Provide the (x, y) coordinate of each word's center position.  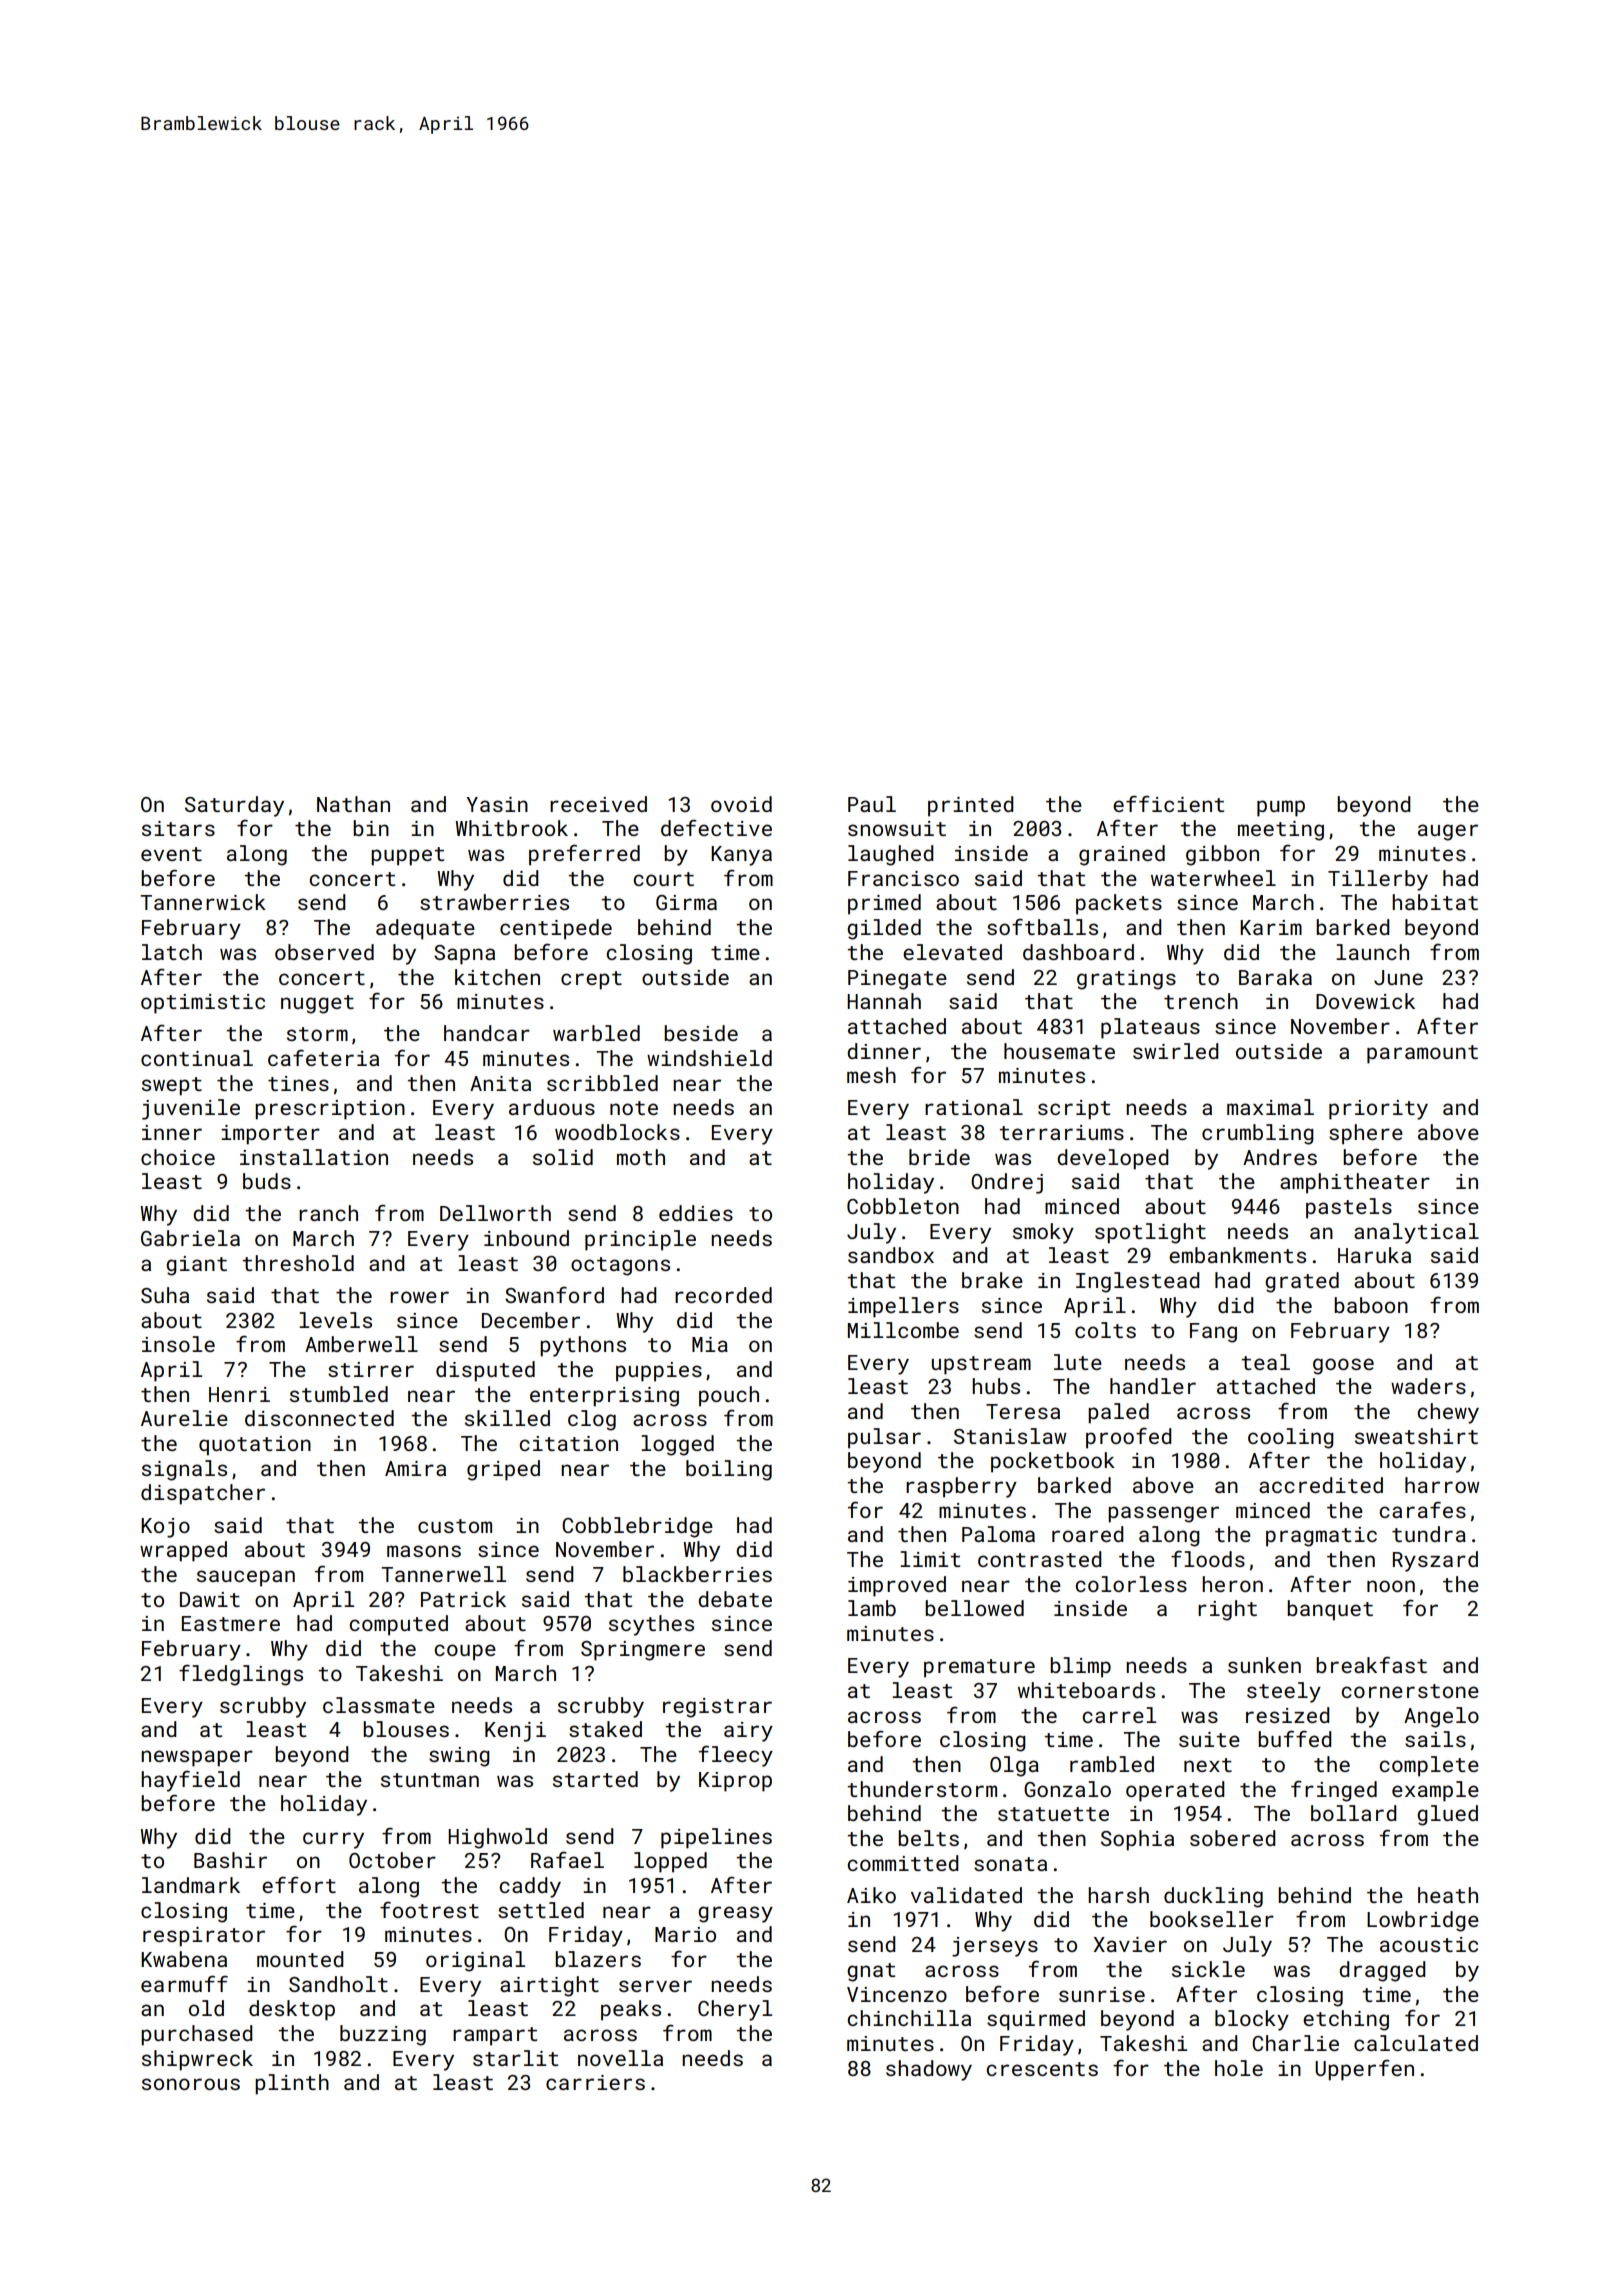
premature (979, 1668)
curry (333, 1840)
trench (1201, 1001)
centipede (556, 929)
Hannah (884, 1001)
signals (184, 1470)
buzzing (383, 2035)
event (171, 854)
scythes (651, 1625)
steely (1284, 1692)
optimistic (203, 1004)
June (1398, 977)
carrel (1119, 1715)
